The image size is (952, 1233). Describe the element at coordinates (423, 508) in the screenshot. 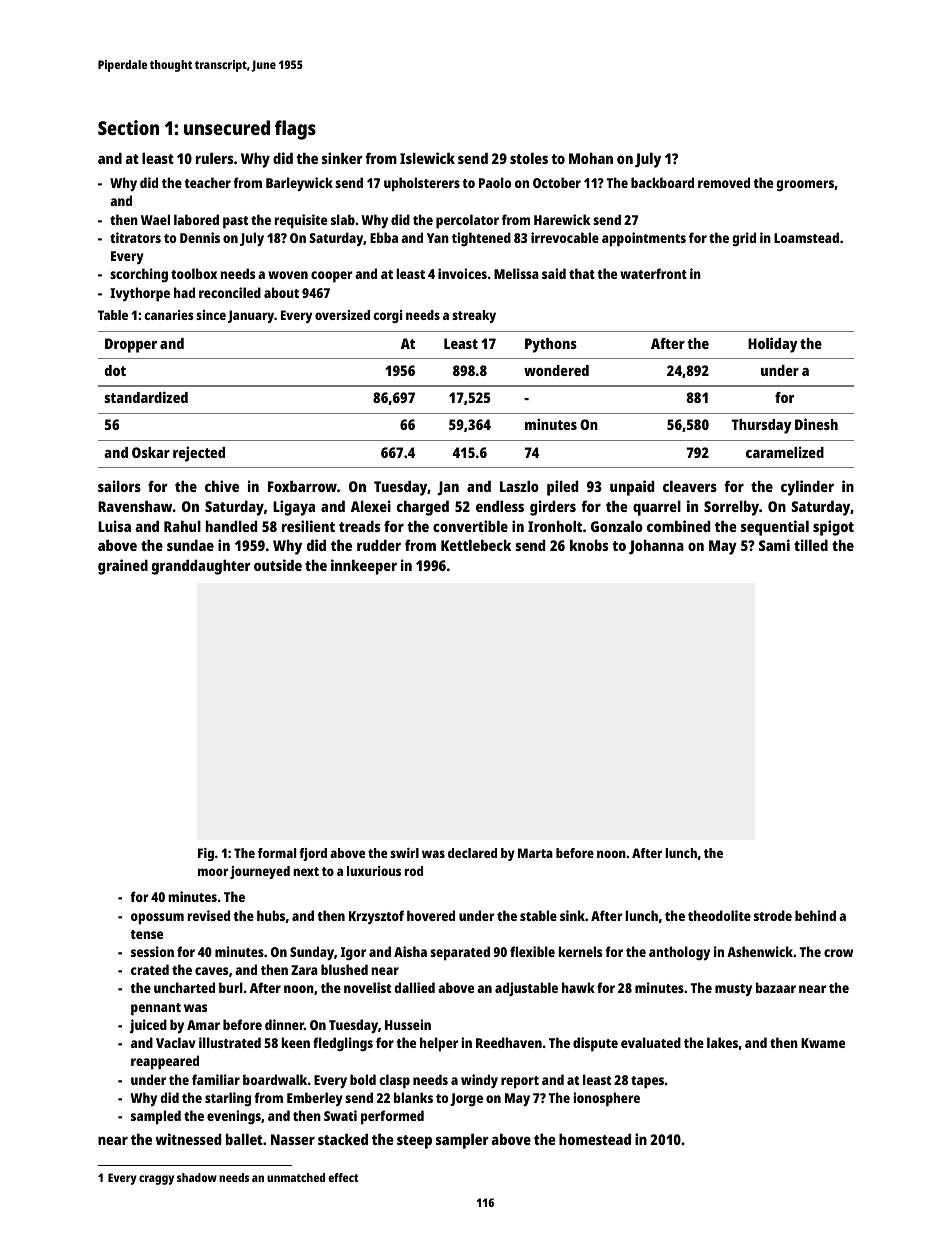

I see `charged` at that location.
